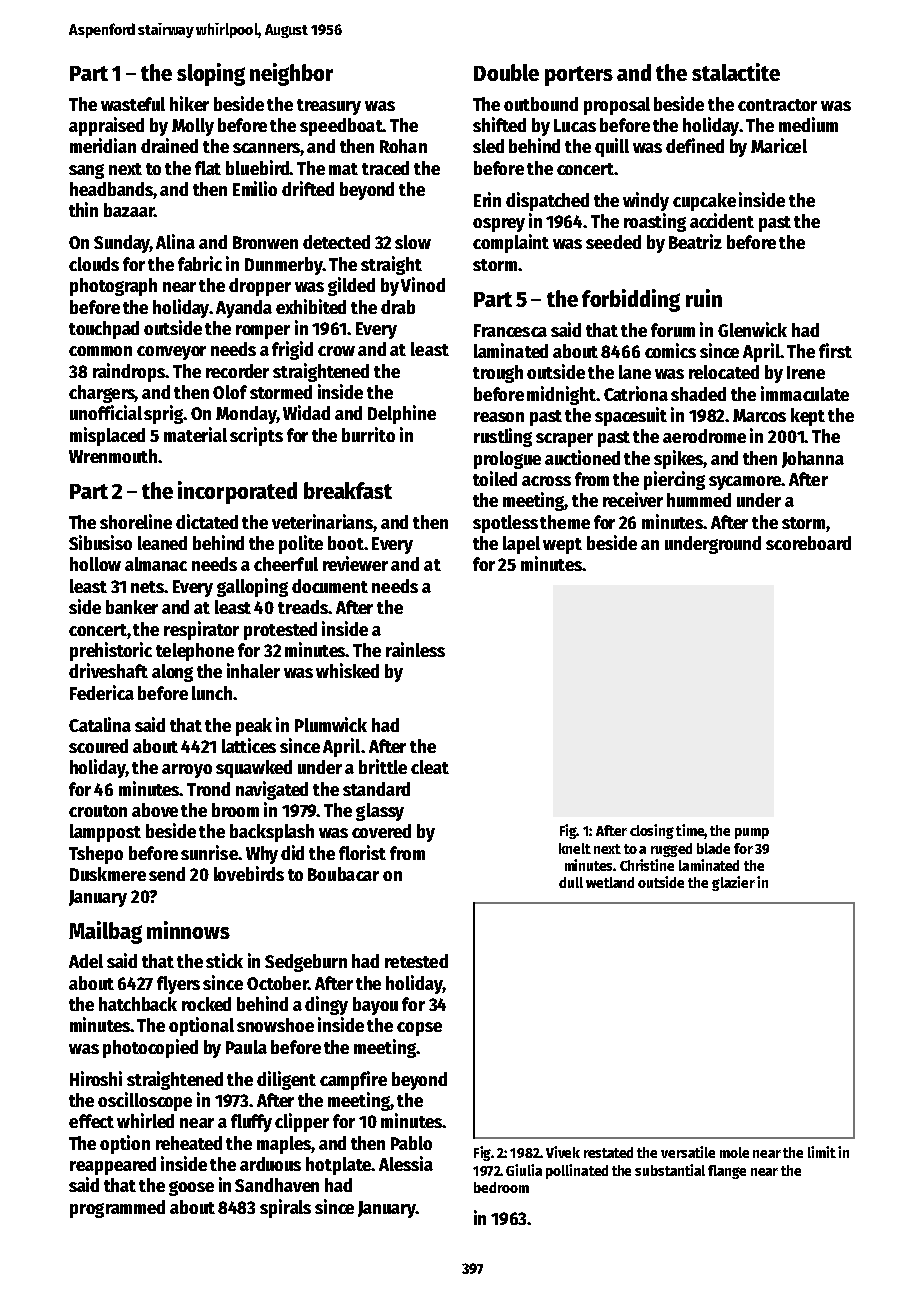 The image size is (924, 1308). I want to click on appraised, so click(106, 126).
